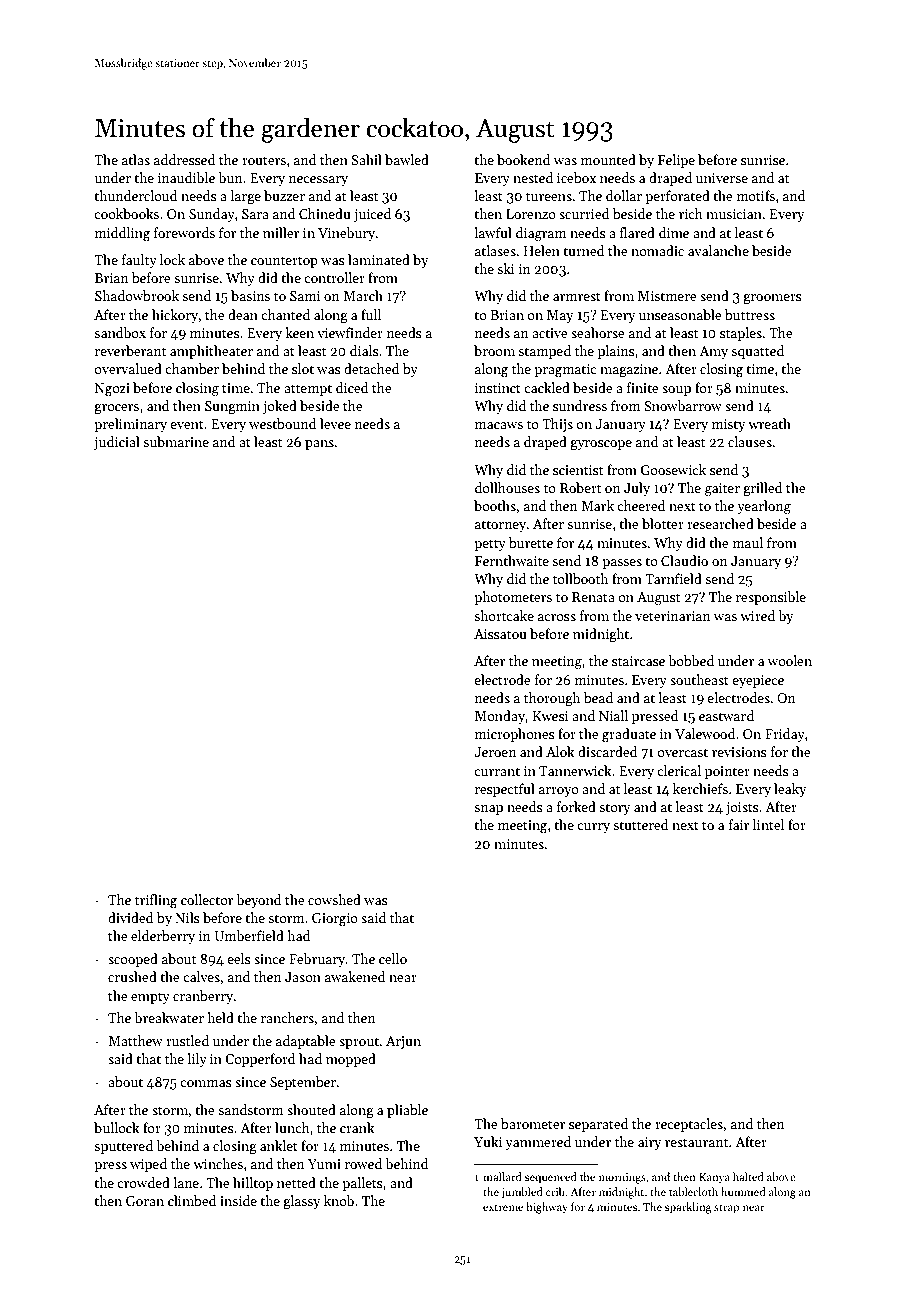 The width and height of the screenshot is (908, 1316). Describe the element at coordinates (318, 181) in the screenshot. I see `necessary` at that location.
